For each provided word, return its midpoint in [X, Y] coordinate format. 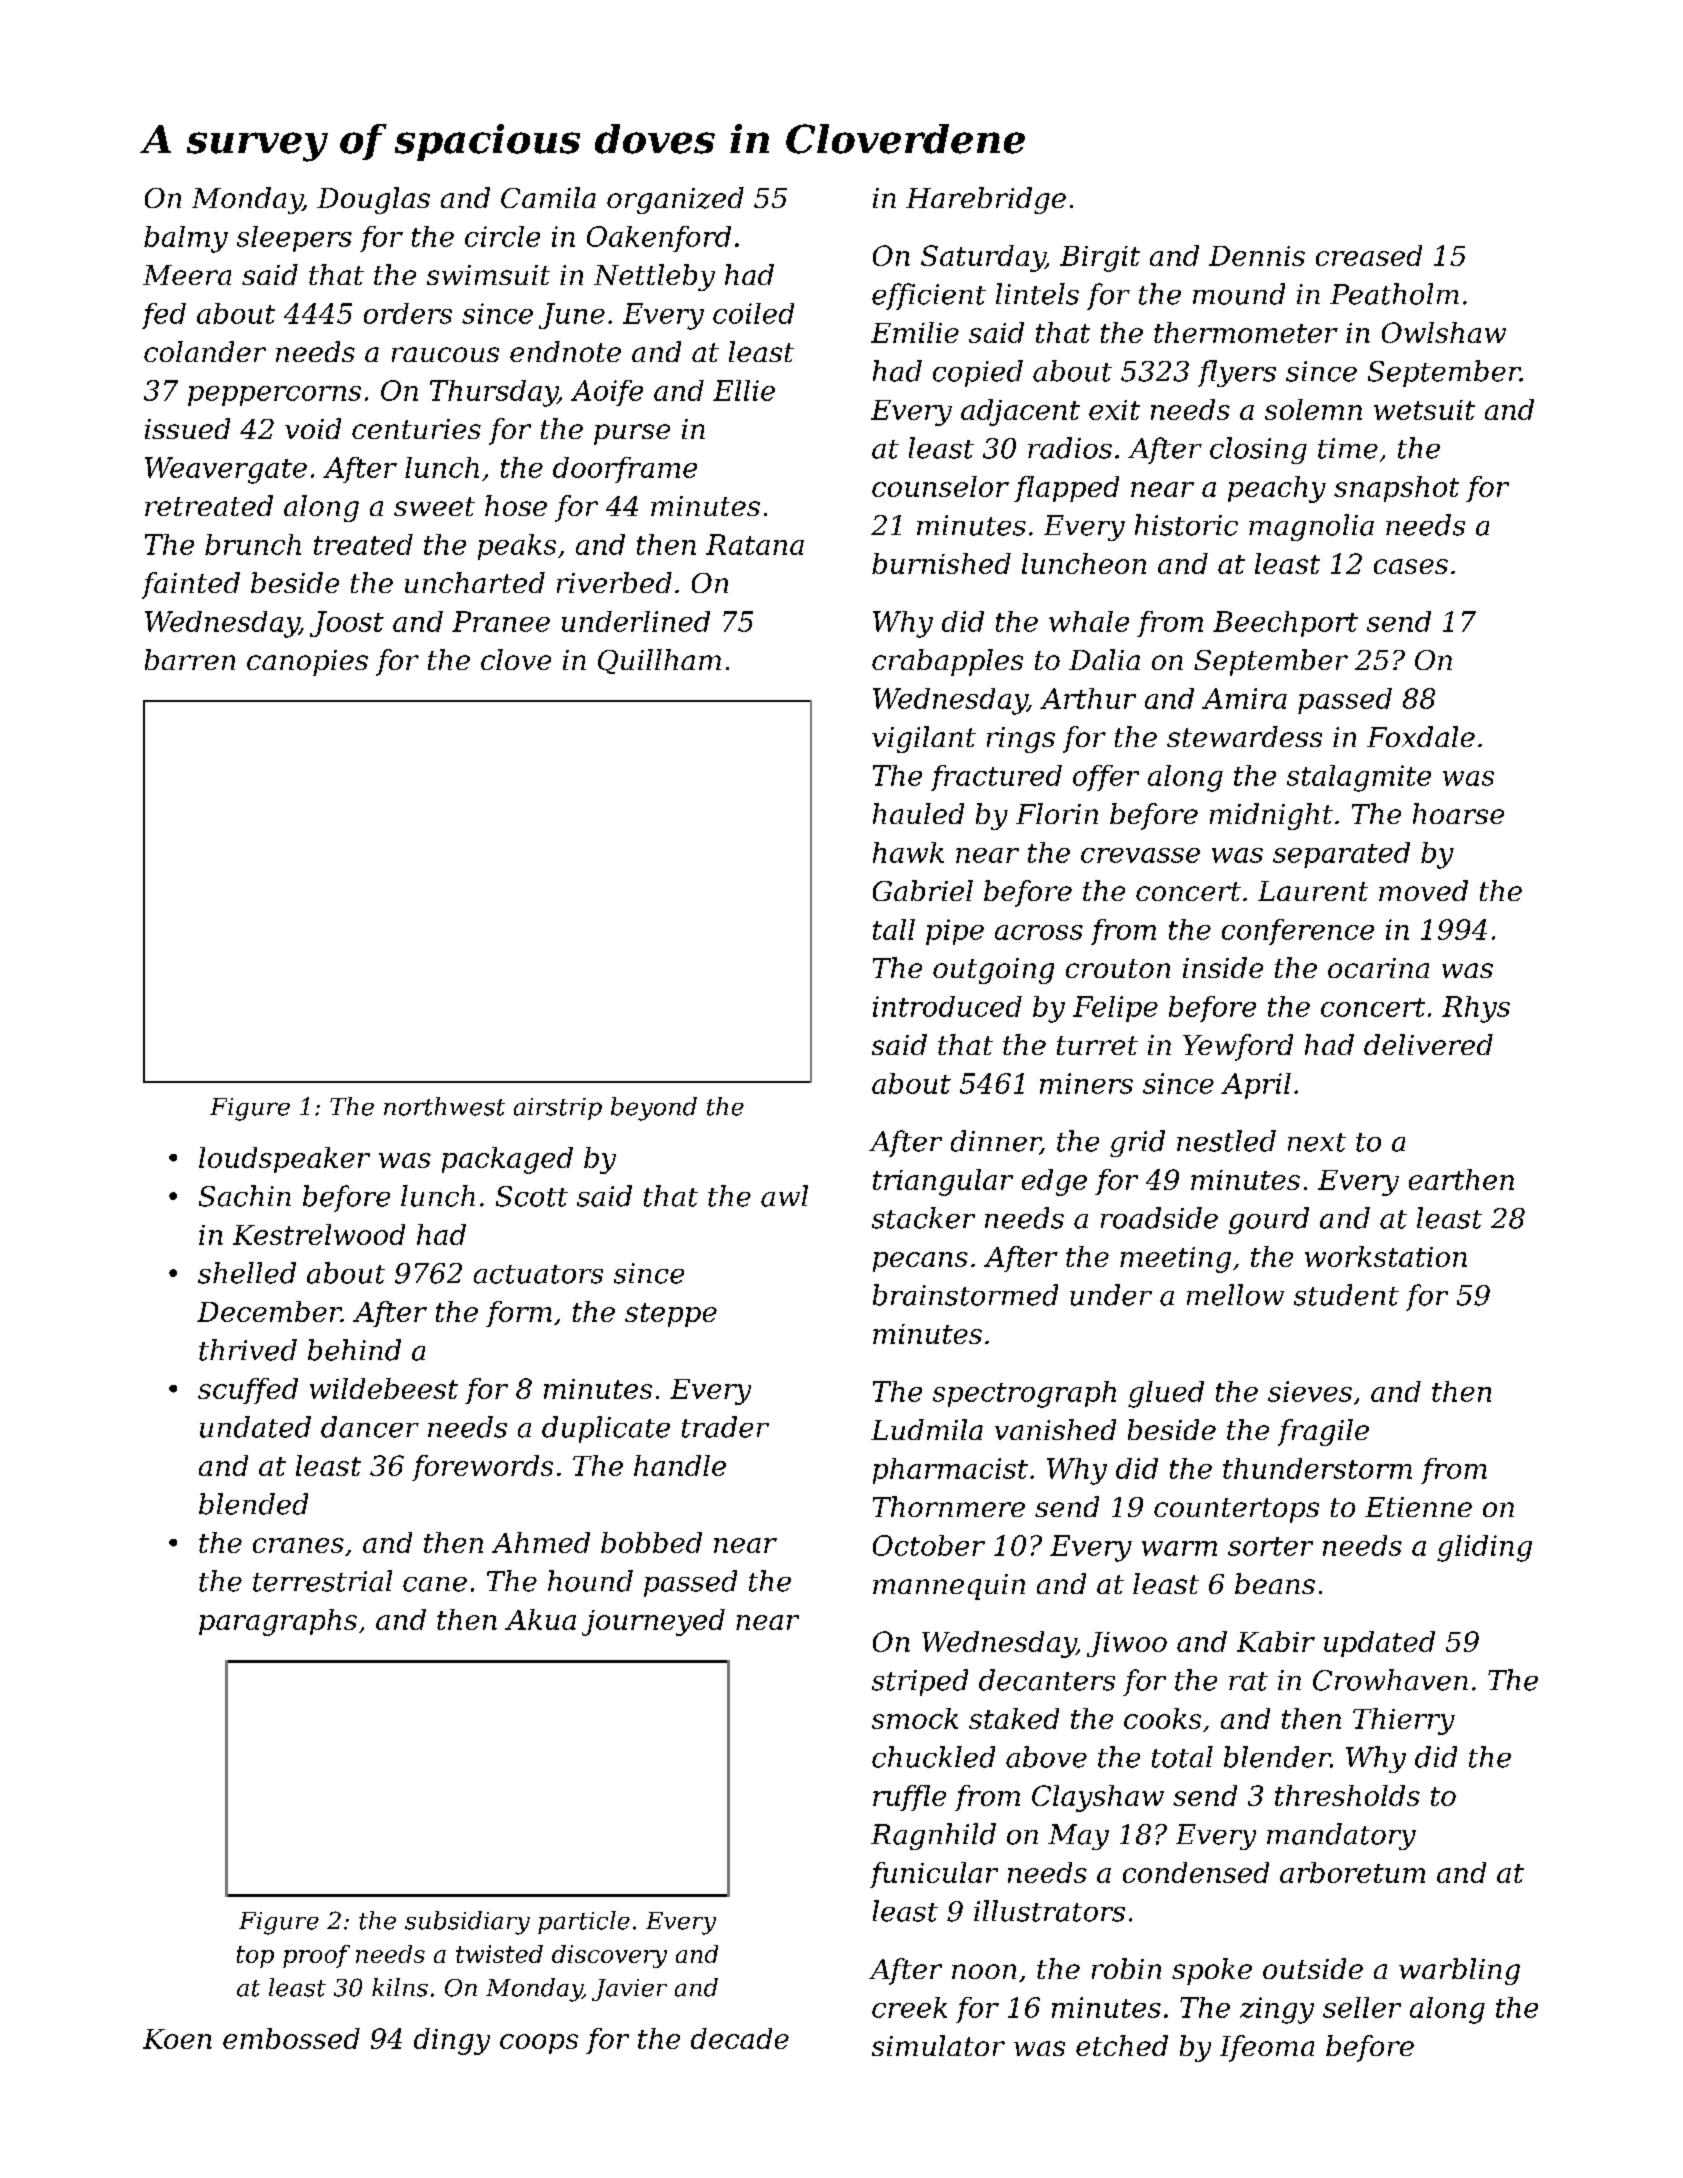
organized [675, 200]
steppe [671, 1315]
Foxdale [1421, 736]
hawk [908, 852]
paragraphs [278, 1622]
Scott [532, 1196]
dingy [452, 2041]
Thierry [1404, 1721]
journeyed [653, 1622]
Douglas [373, 200]
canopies [307, 663]
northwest [444, 1106]
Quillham [659, 661]
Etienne [1418, 1507]
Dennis [1257, 256]
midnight [1271, 816]
